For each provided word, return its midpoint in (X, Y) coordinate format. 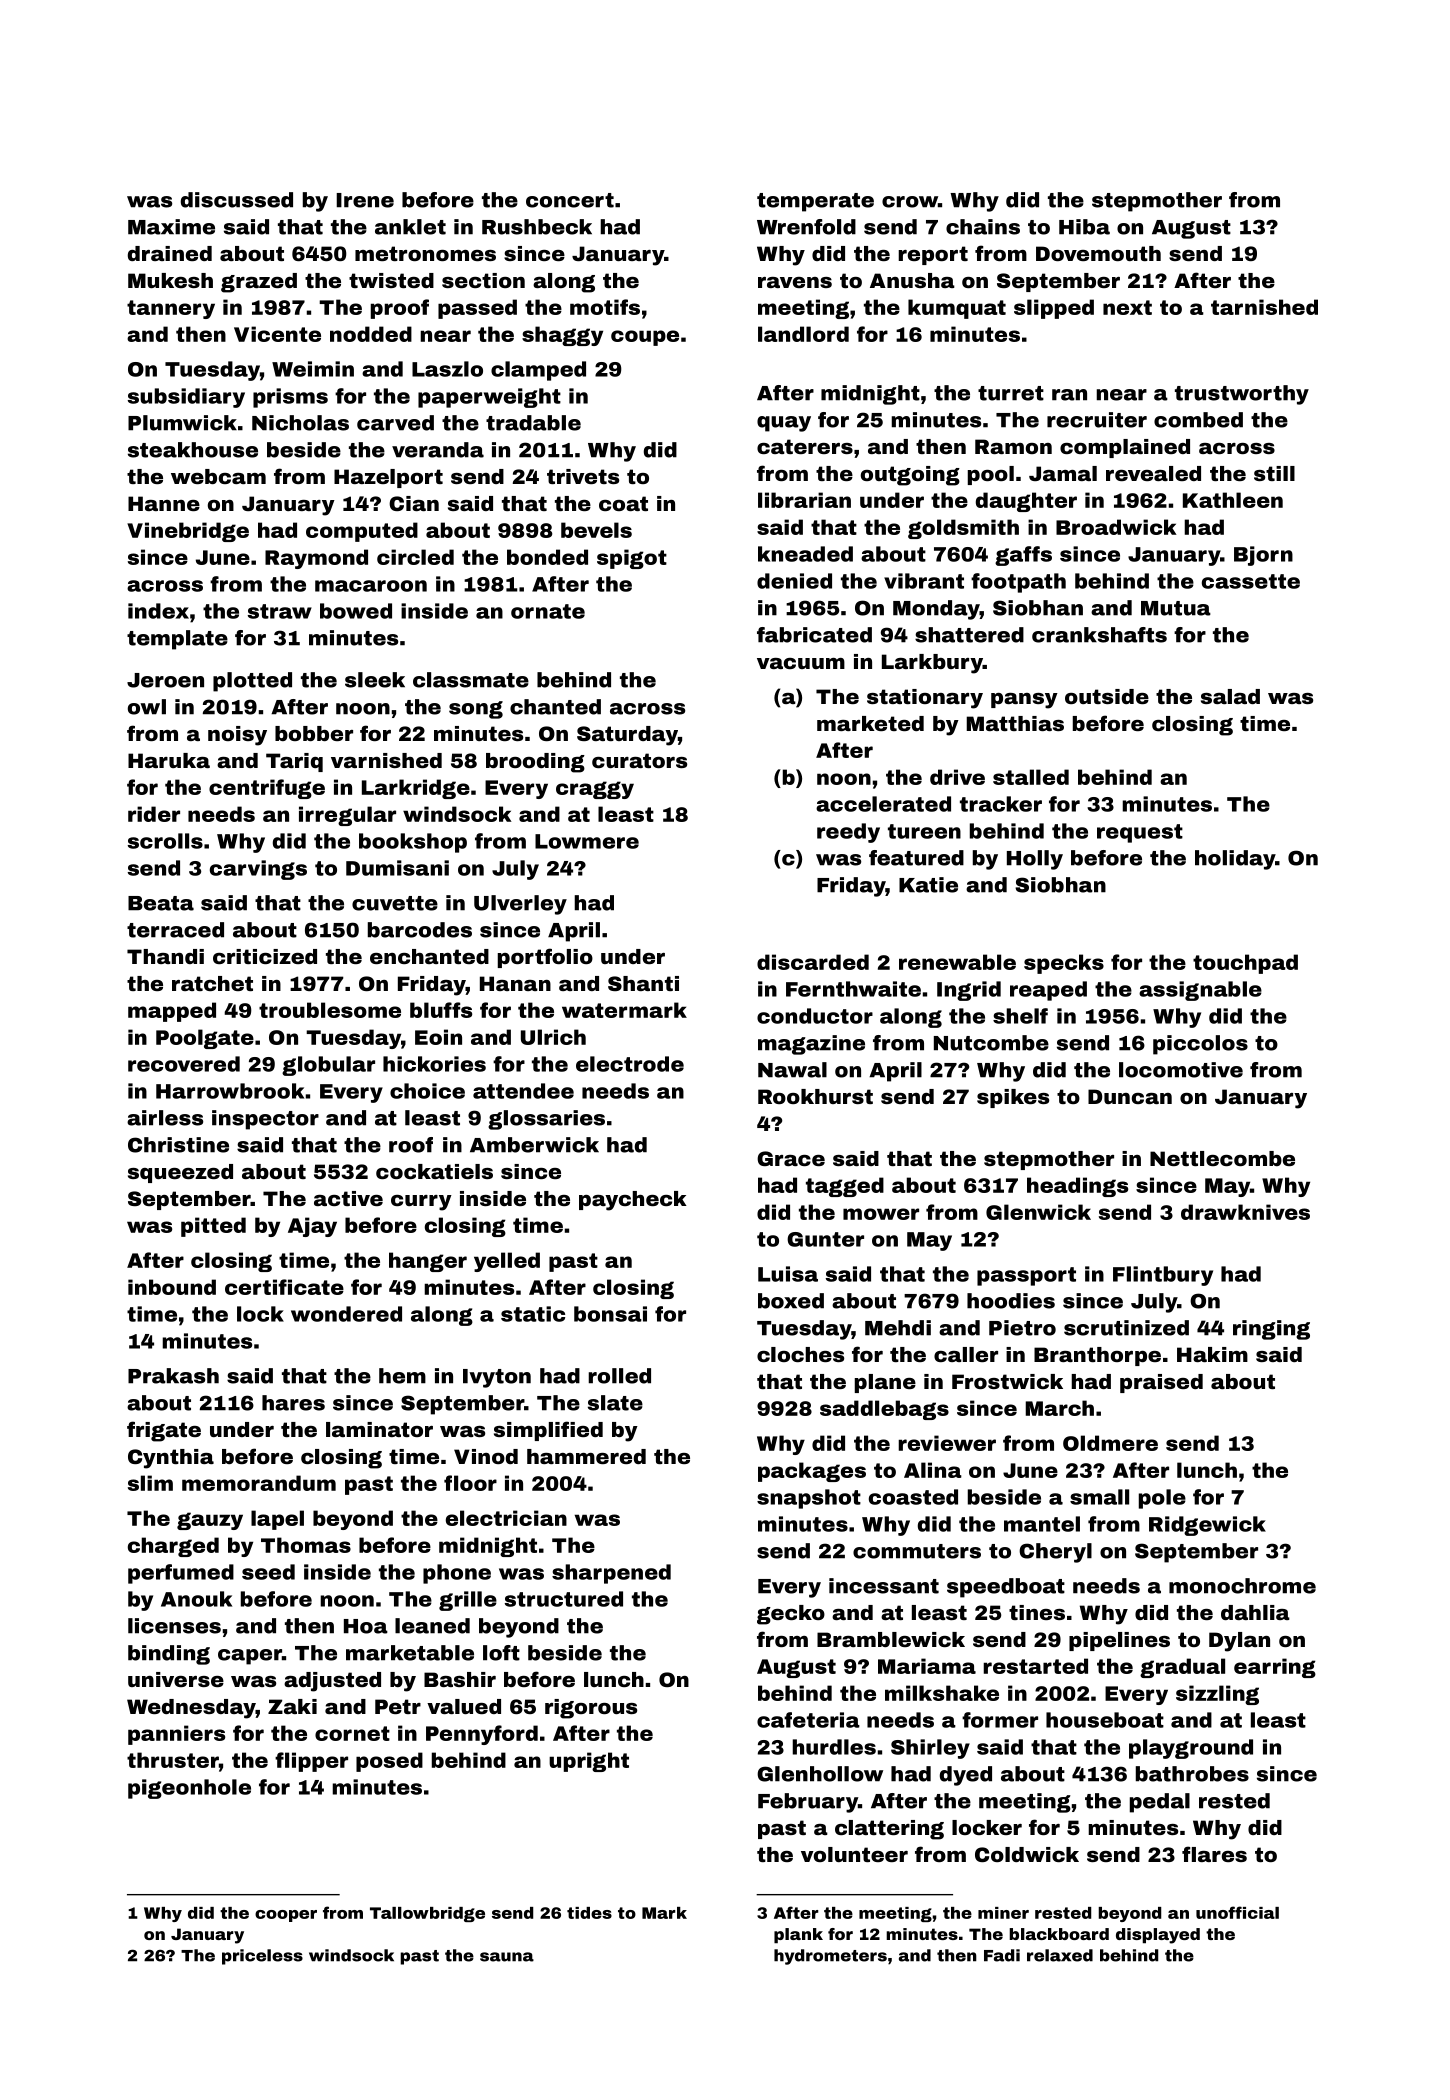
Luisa (788, 1274)
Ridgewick (1207, 1526)
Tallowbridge (427, 1914)
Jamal (1063, 473)
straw (280, 611)
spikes (1013, 1098)
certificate (284, 1287)
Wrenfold (806, 227)
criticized (265, 956)
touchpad (1245, 964)
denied (794, 581)
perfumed (181, 1574)
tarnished (1264, 307)
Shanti (643, 983)
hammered (586, 1456)
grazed (259, 283)
